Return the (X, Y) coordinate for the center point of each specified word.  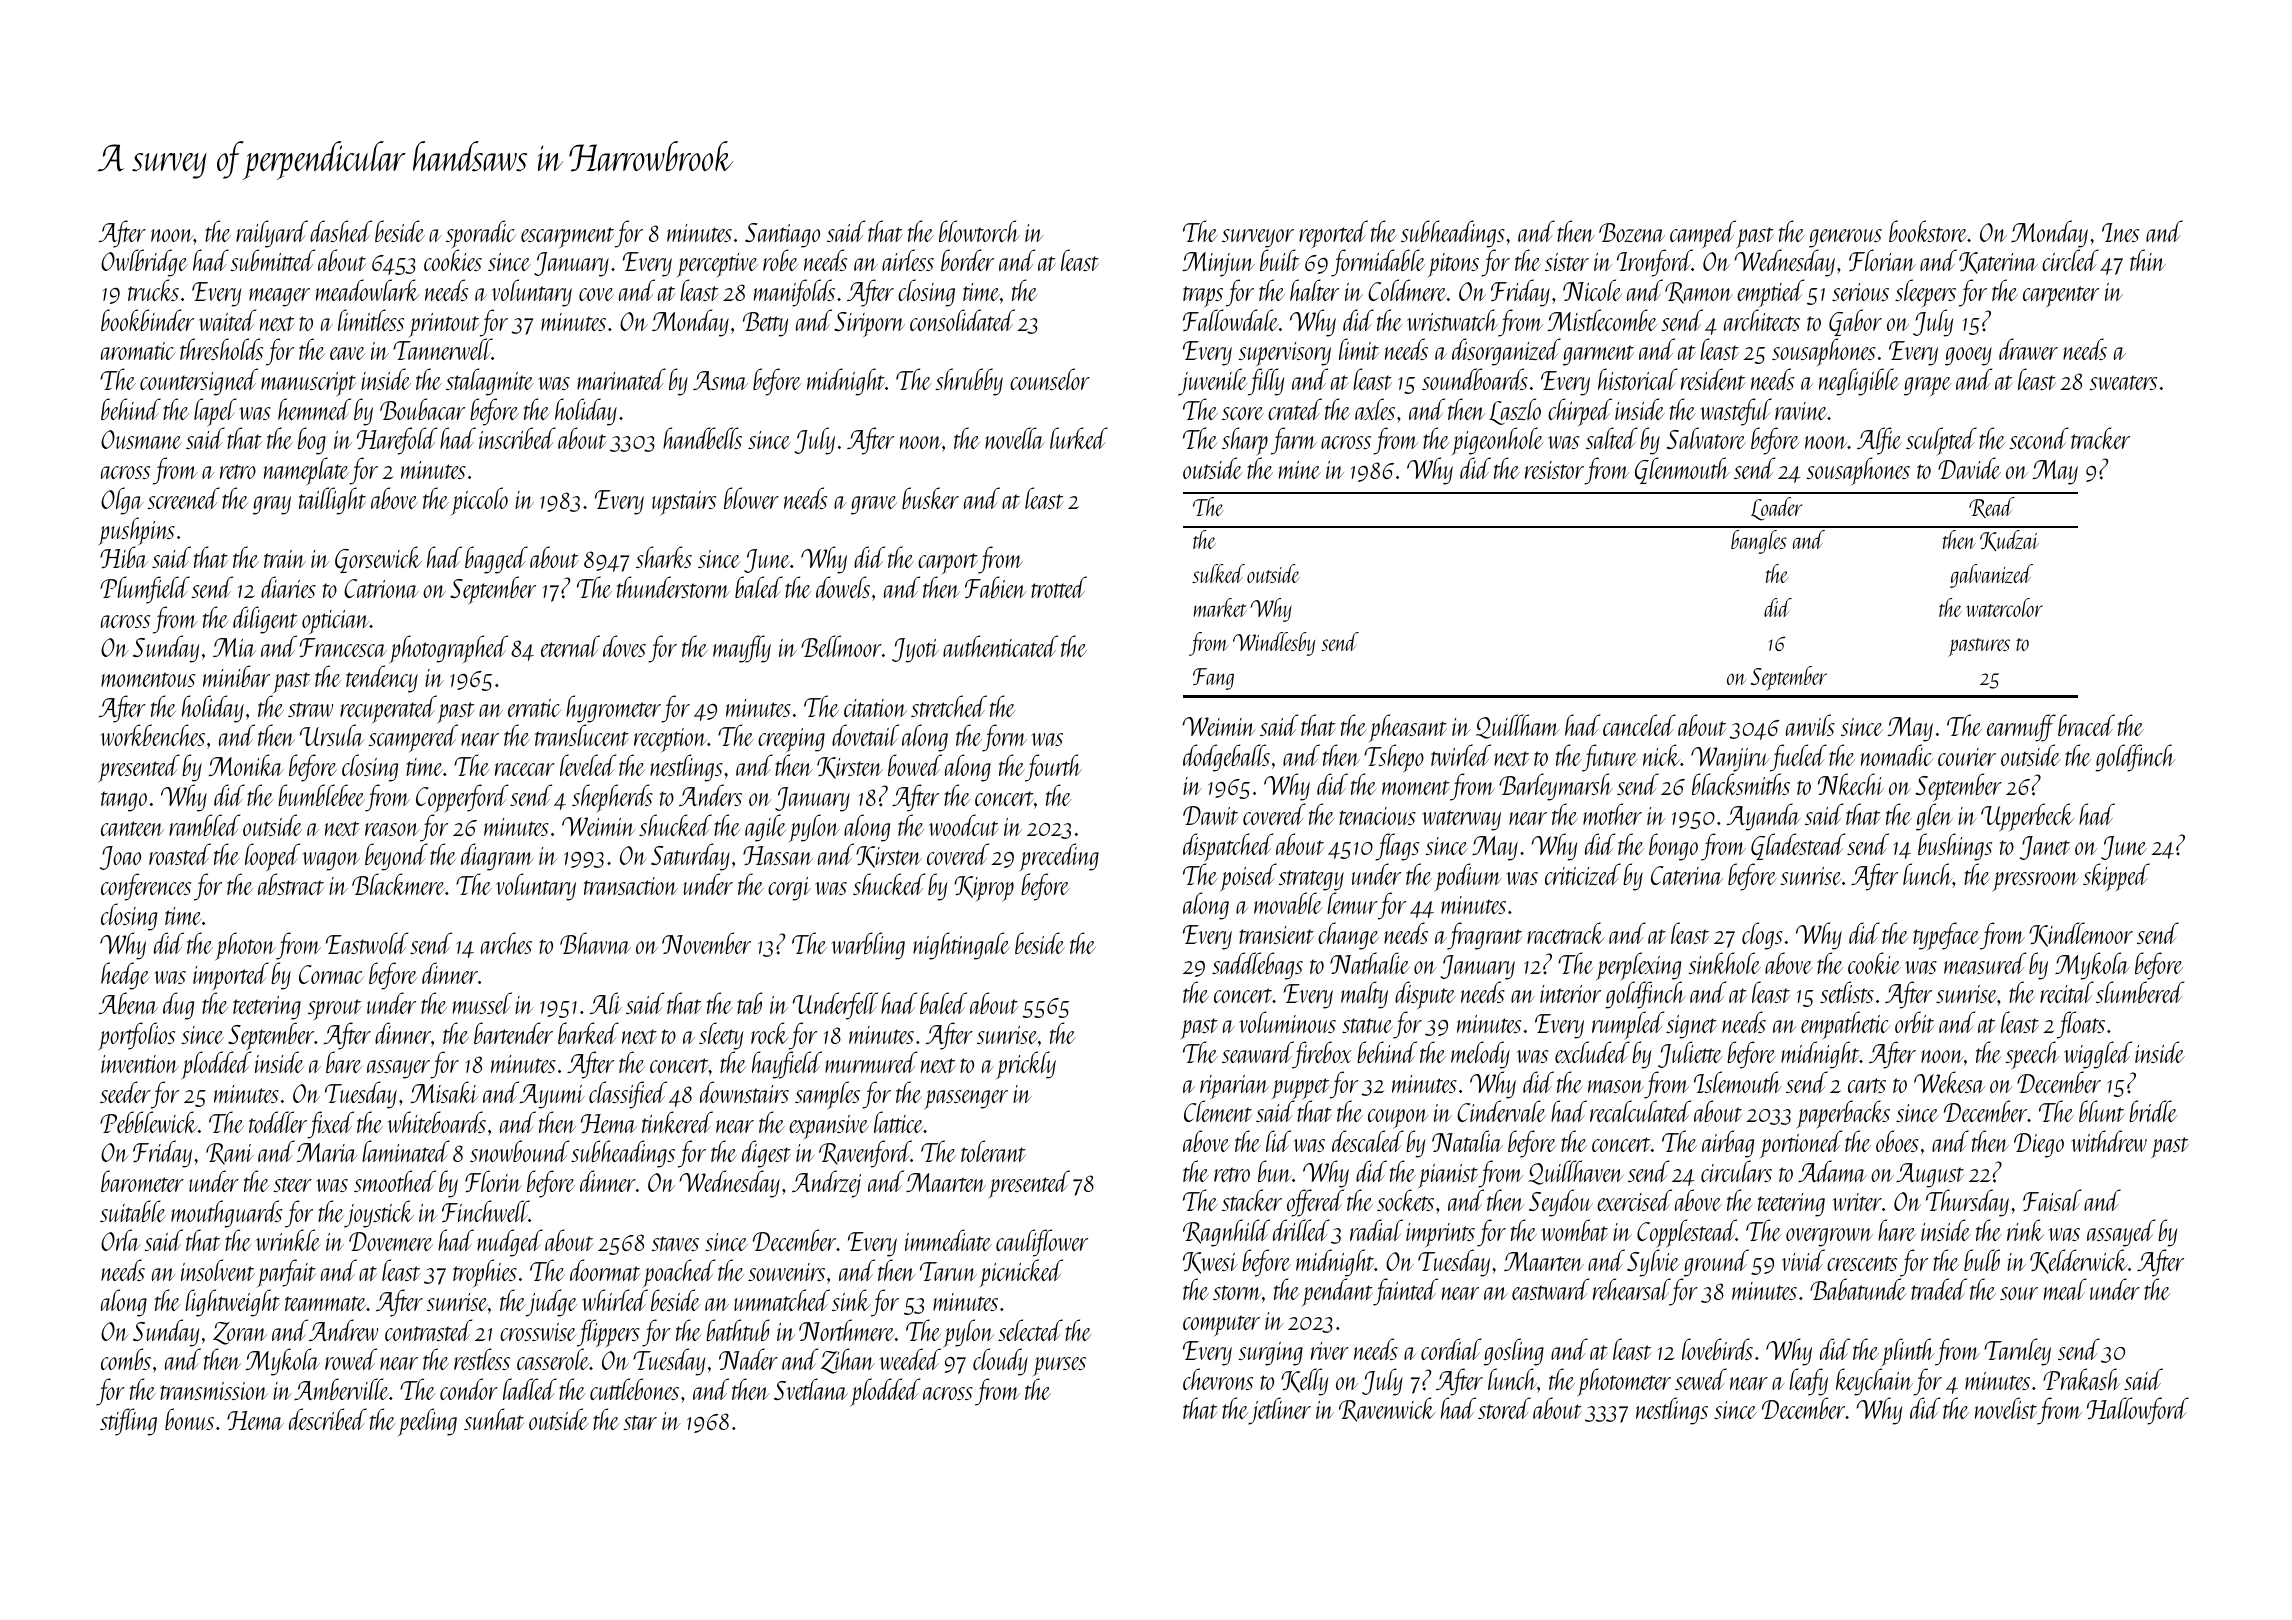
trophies (485, 1273)
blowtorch (979, 231)
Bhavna (595, 943)
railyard (272, 234)
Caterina (1687, 875)
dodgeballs (1226, 758)
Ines (2120, 232)
